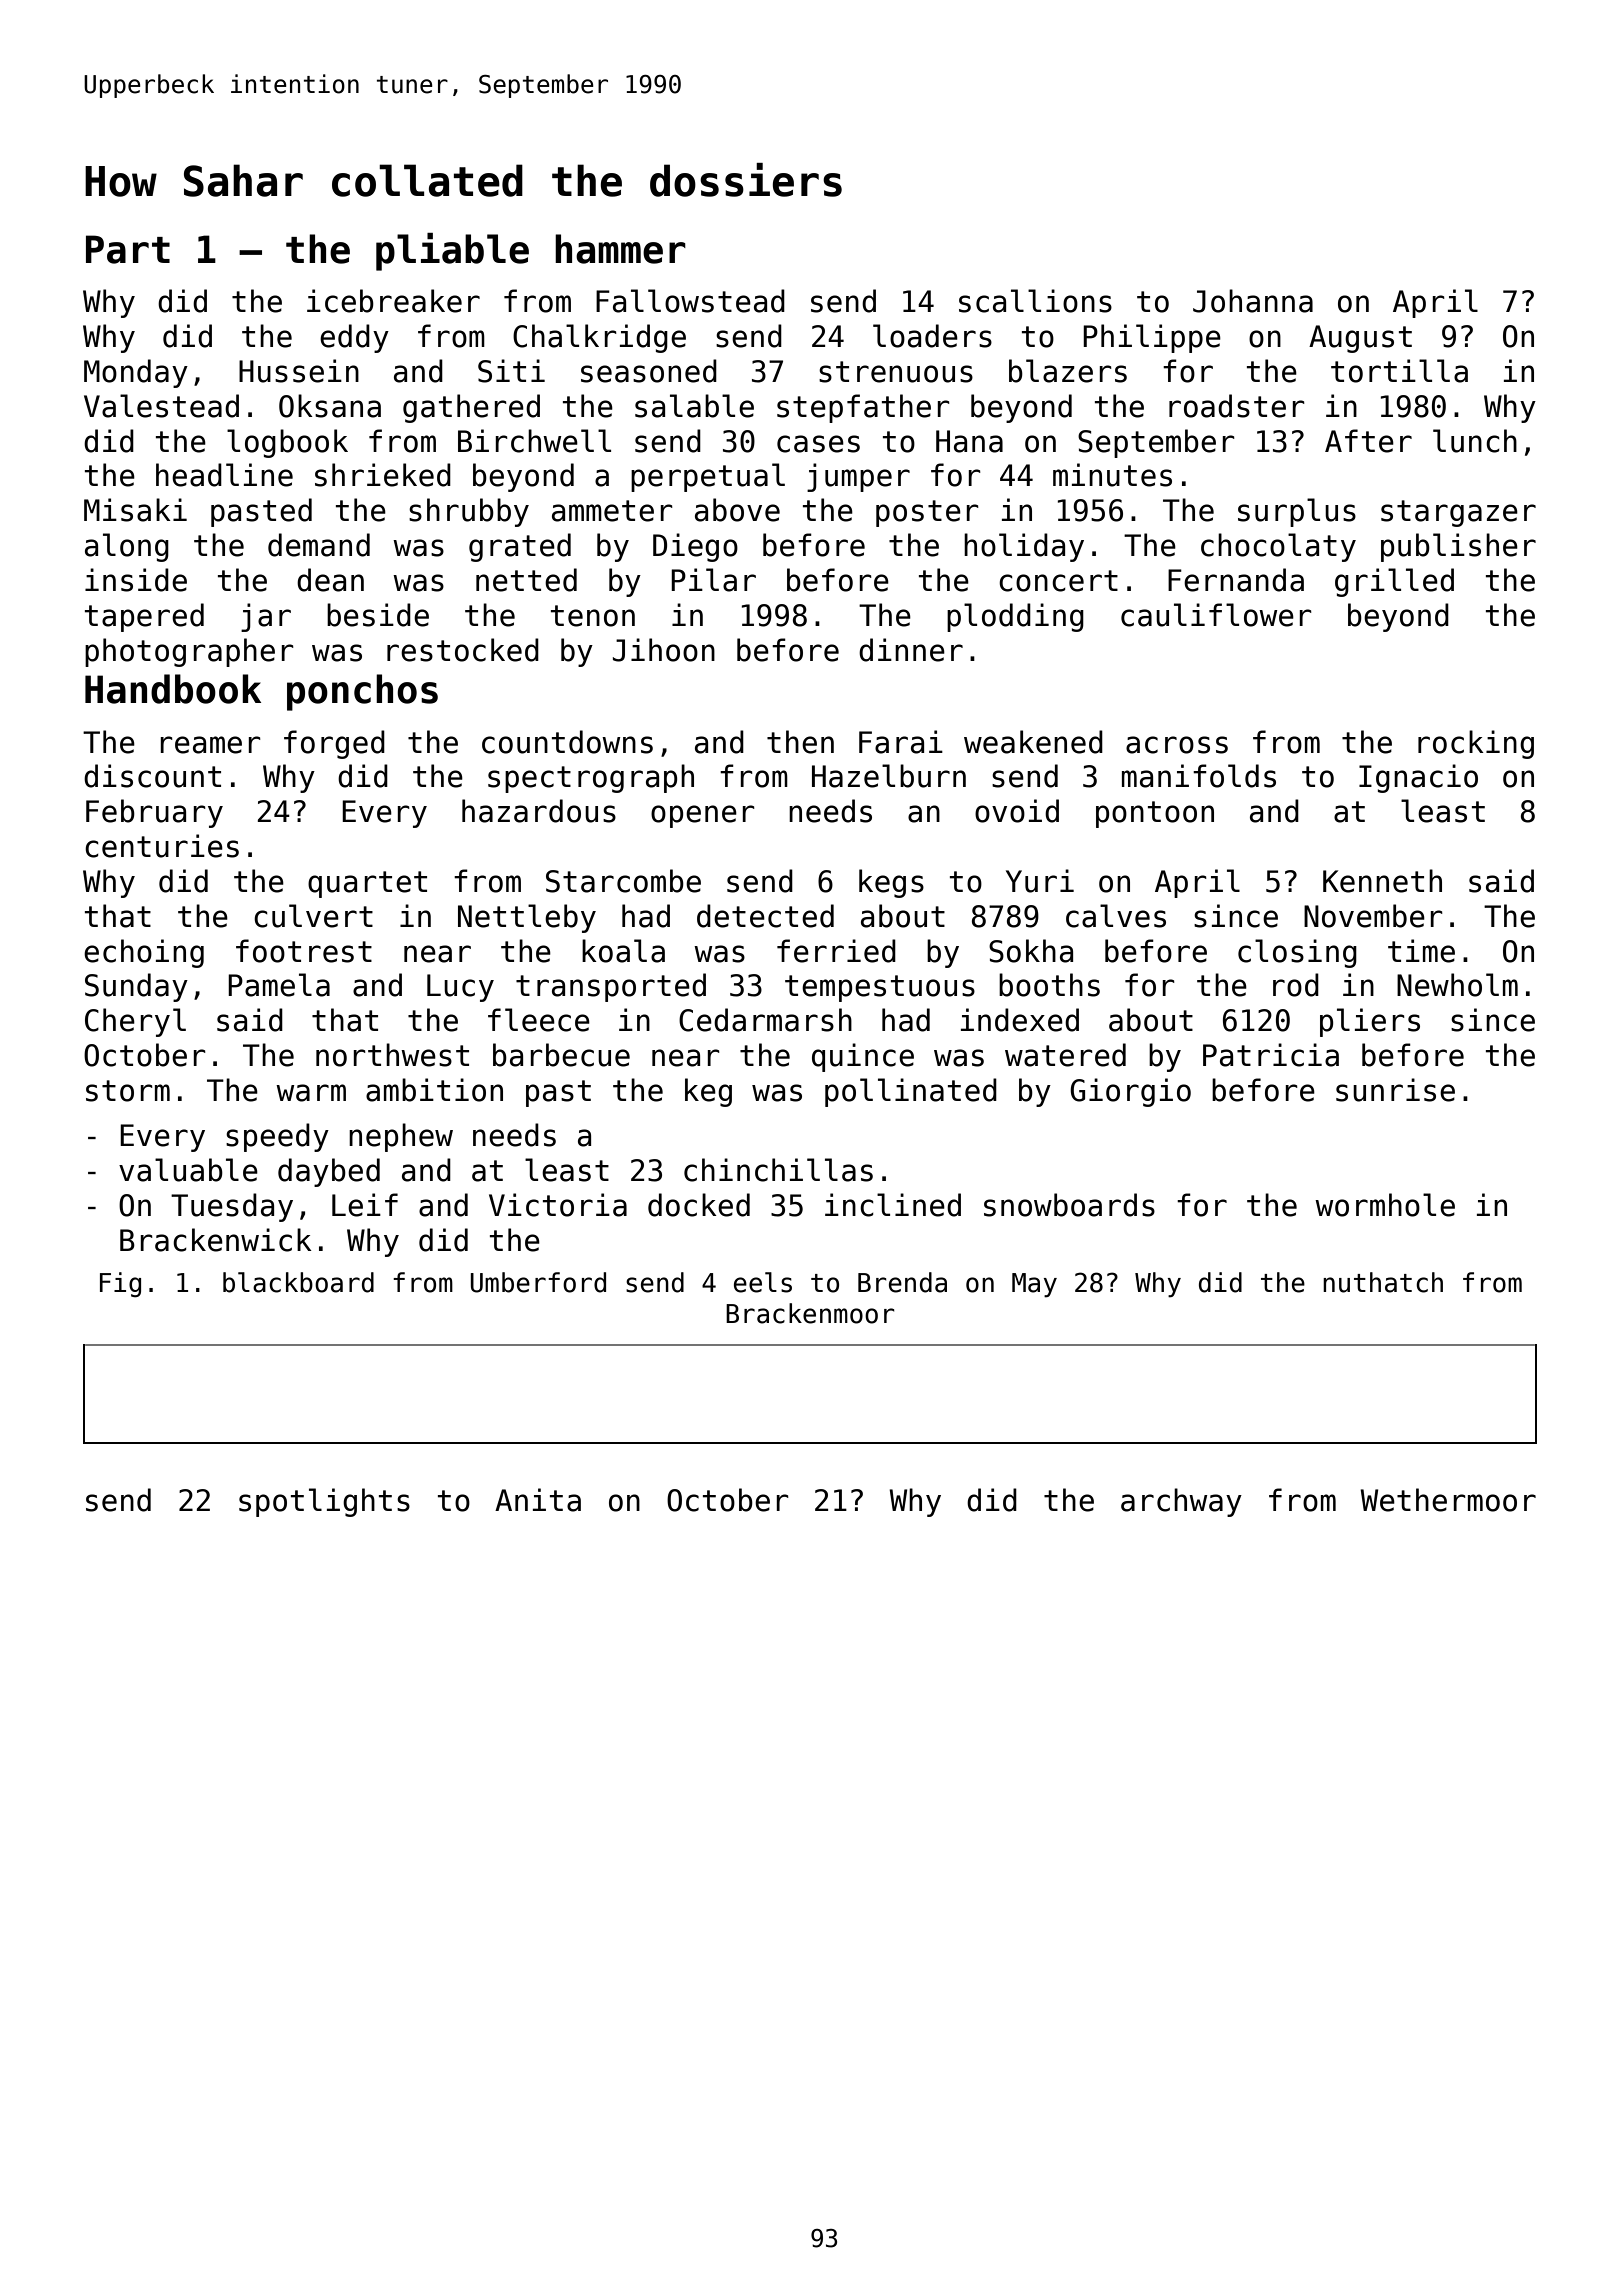 Image resolution: width=1620 pixels, height=2292 pixels. What do you see at coordinates (800, 742) in the screenshot?
I see `then` at bounding box center [800, 742].
